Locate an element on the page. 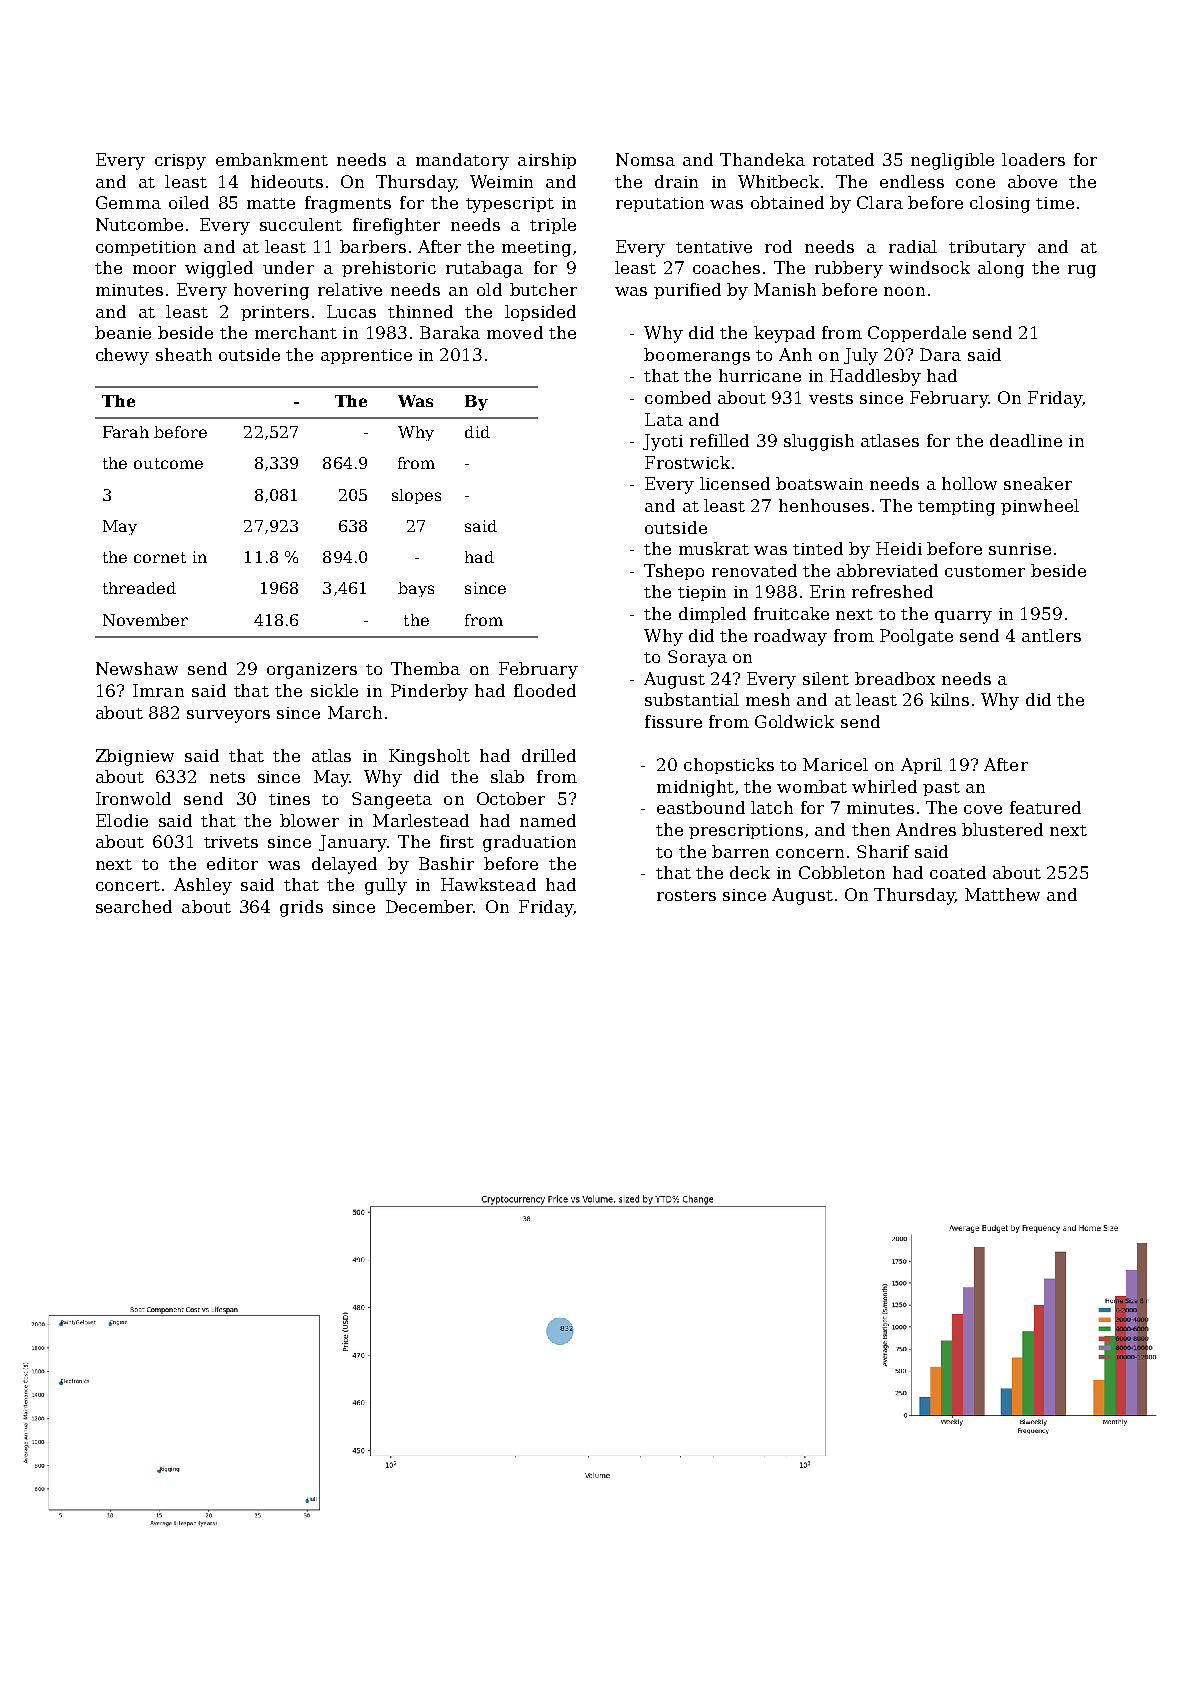 The width and height of the page is (1192, 1685). deadline is located at coordinates (1026, 440).
